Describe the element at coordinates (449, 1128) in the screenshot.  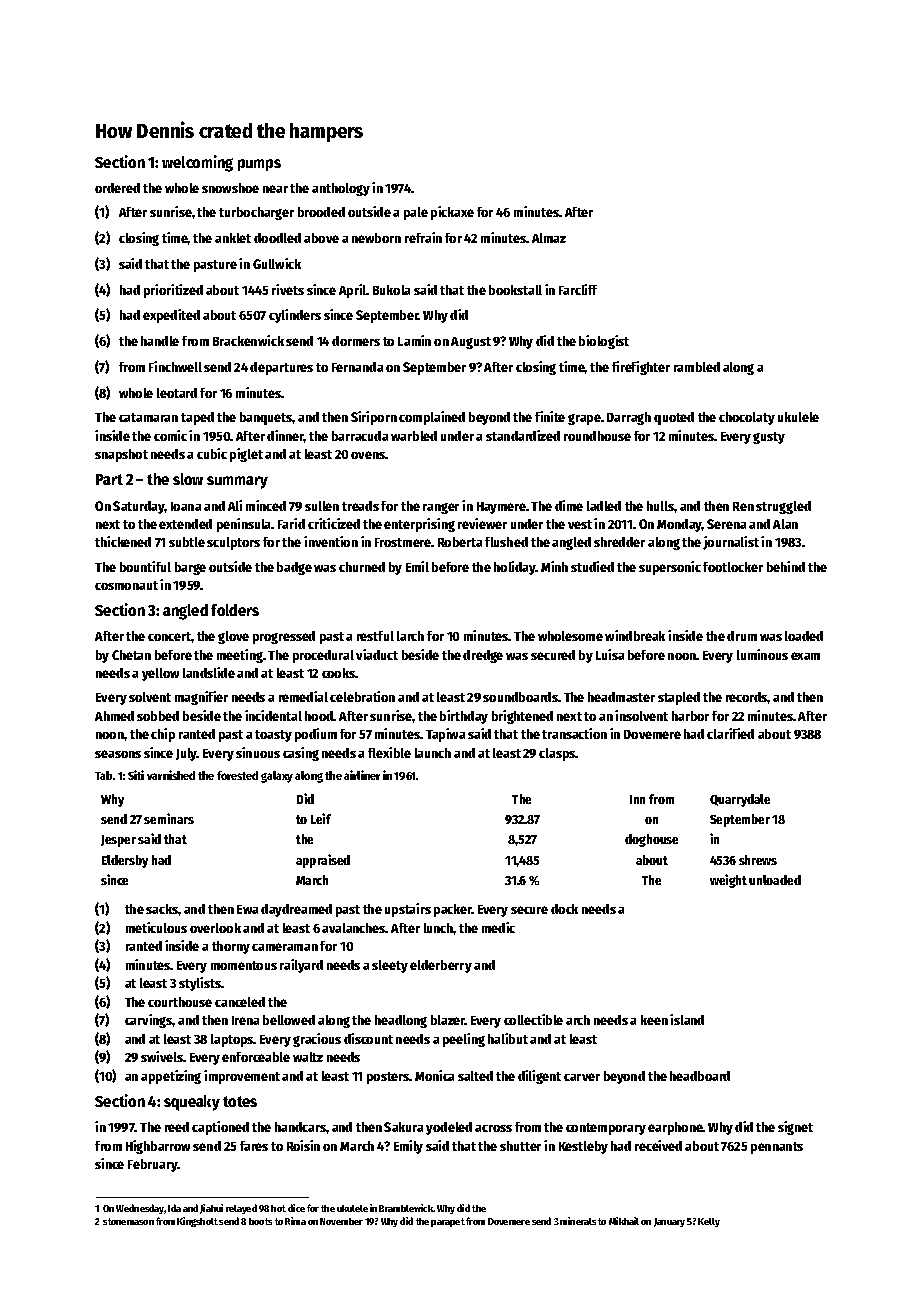
I see `yodeled` at that location.
